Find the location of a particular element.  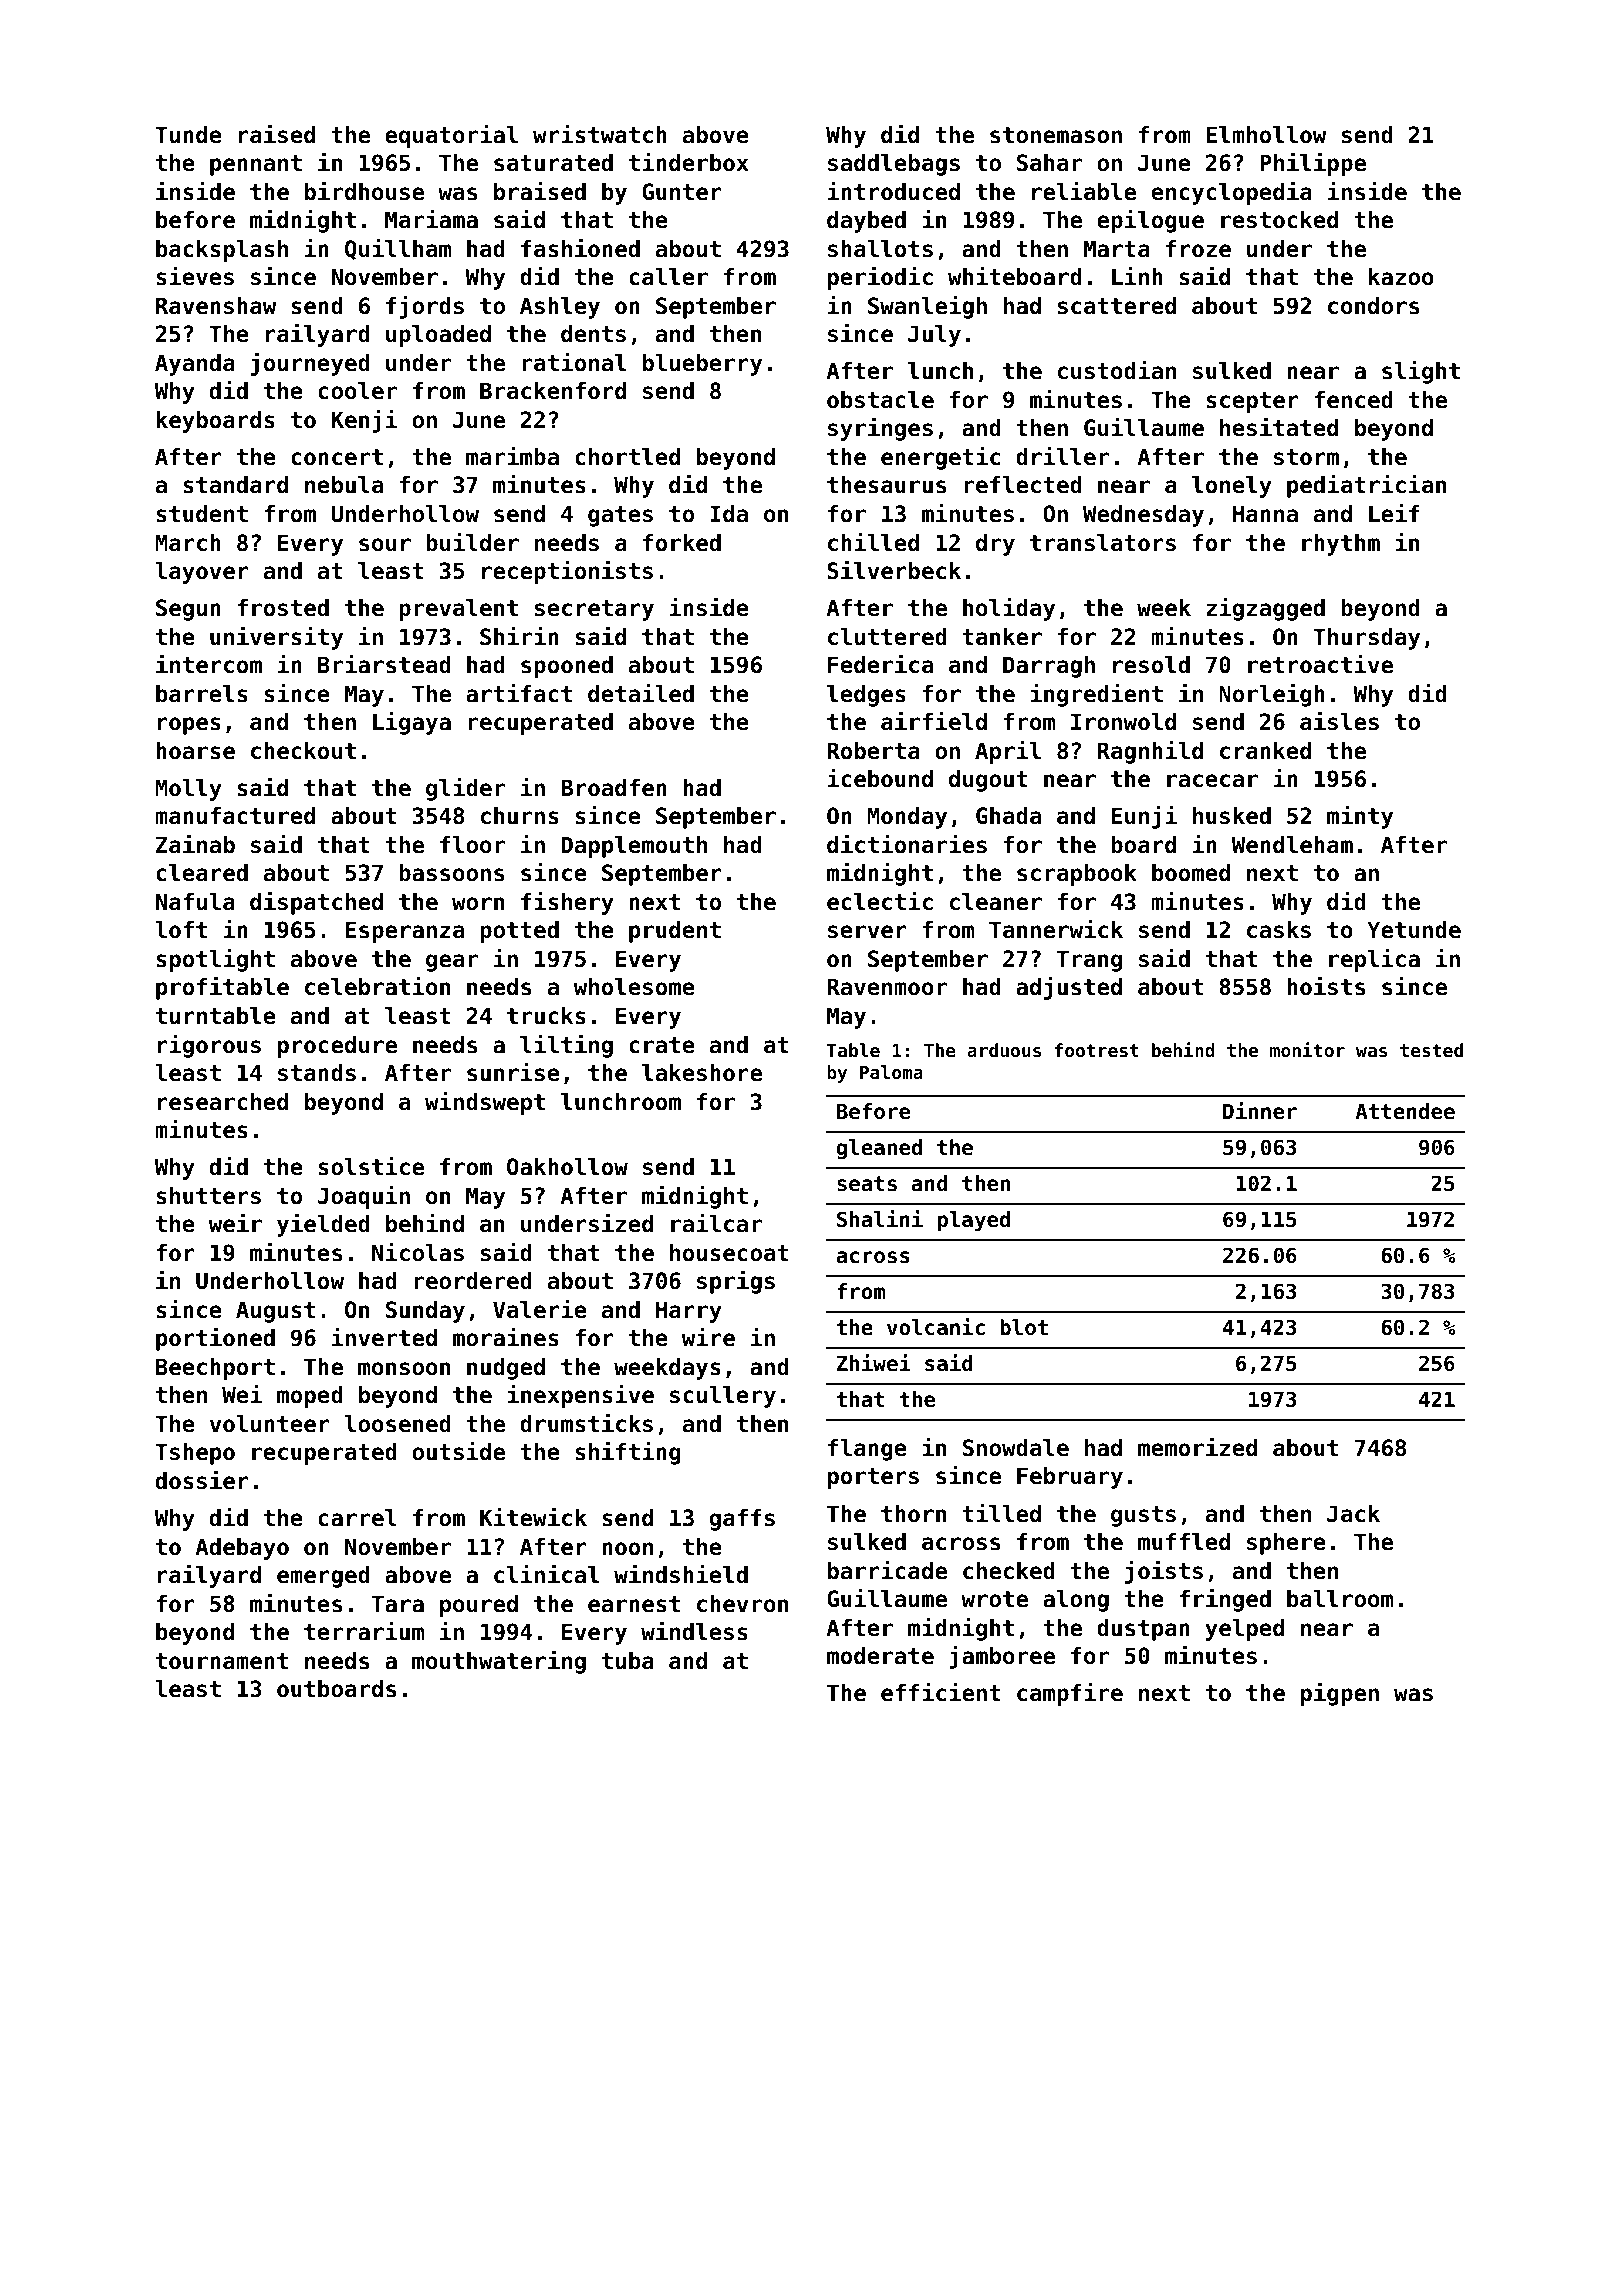

celebration is located at coordinates (377, 986).
